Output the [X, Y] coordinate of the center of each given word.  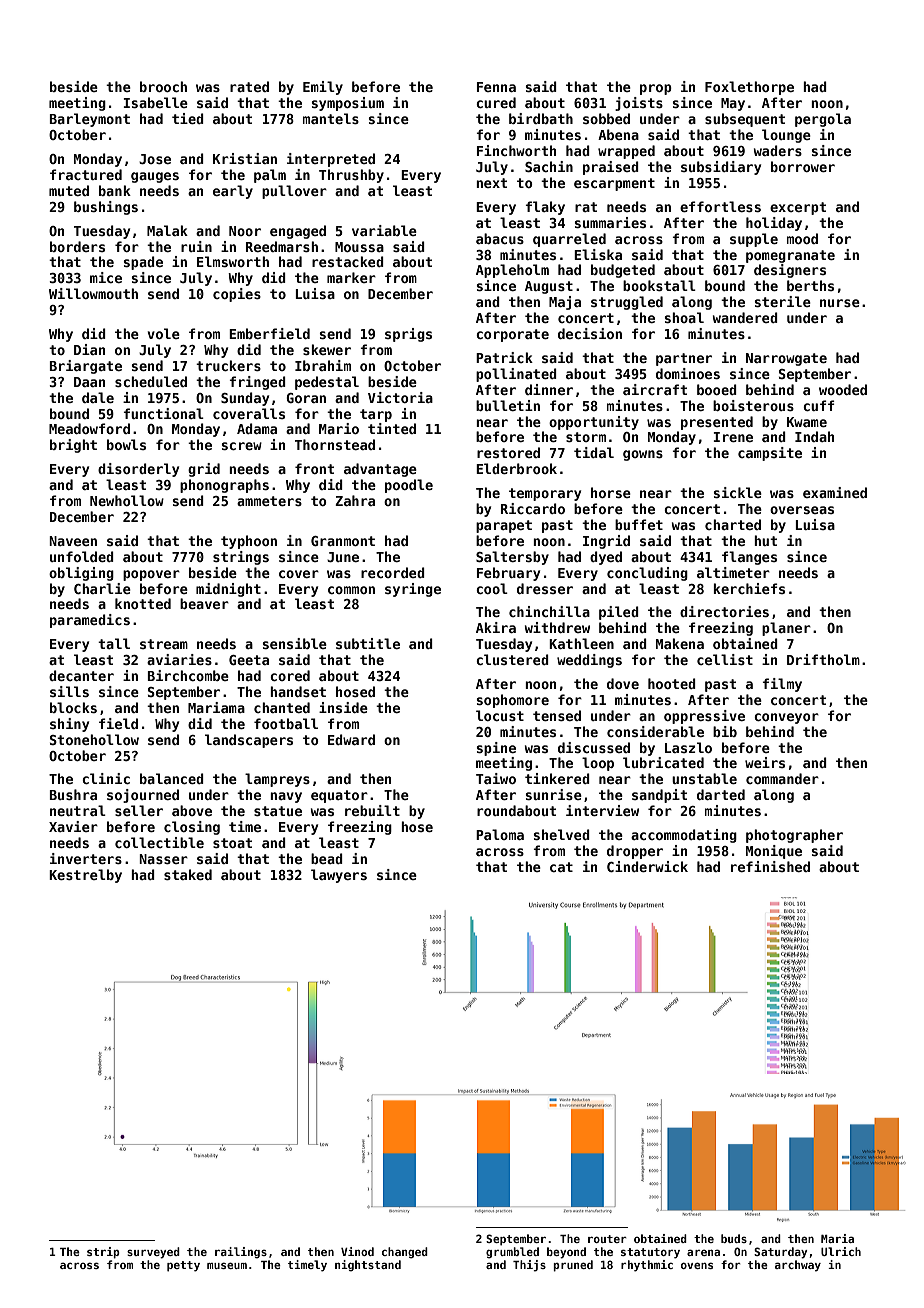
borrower [803, 166]
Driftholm [823, 659]
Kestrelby [85, 876]
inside [343, 707]
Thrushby [351, 176]
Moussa [359, 247]
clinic [106, 778]
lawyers [339, 876]
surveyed [153, 1253]
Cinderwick [647, 866]
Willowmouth [93, 293]
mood [802, 238]
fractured [86, 174]
